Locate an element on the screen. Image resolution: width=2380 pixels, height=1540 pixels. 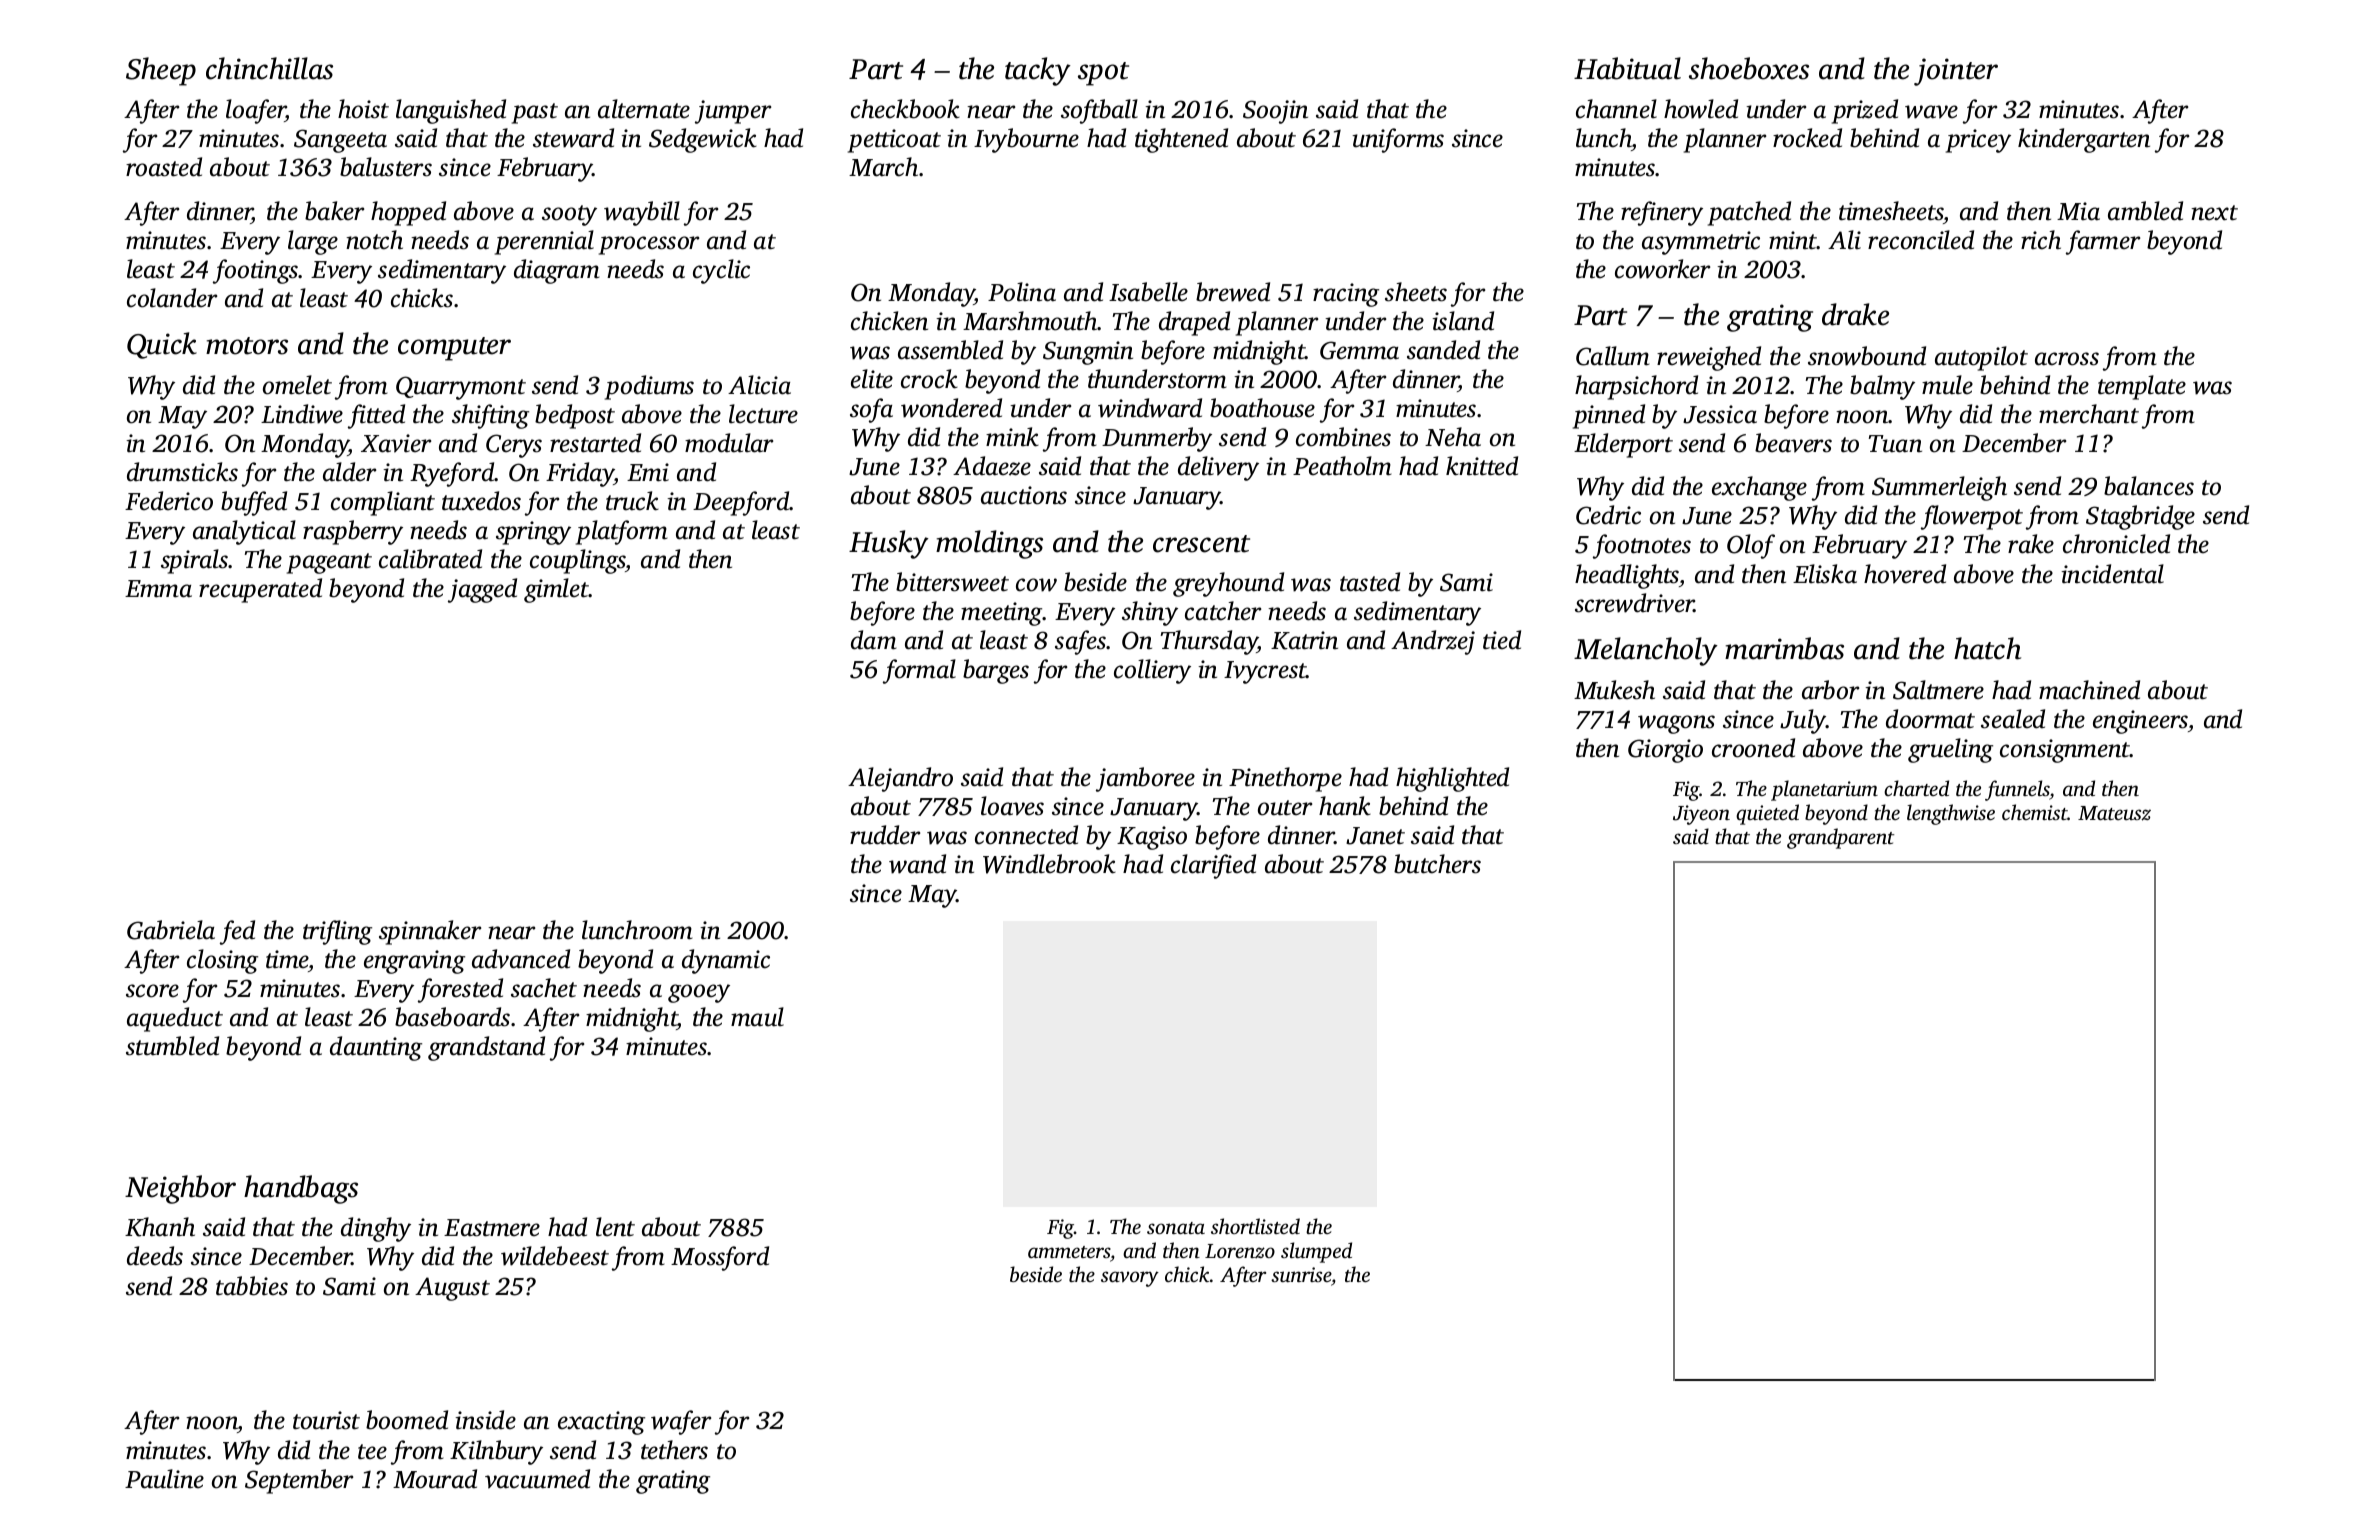
shoeboxes is located at coordinates (1749, 68).
